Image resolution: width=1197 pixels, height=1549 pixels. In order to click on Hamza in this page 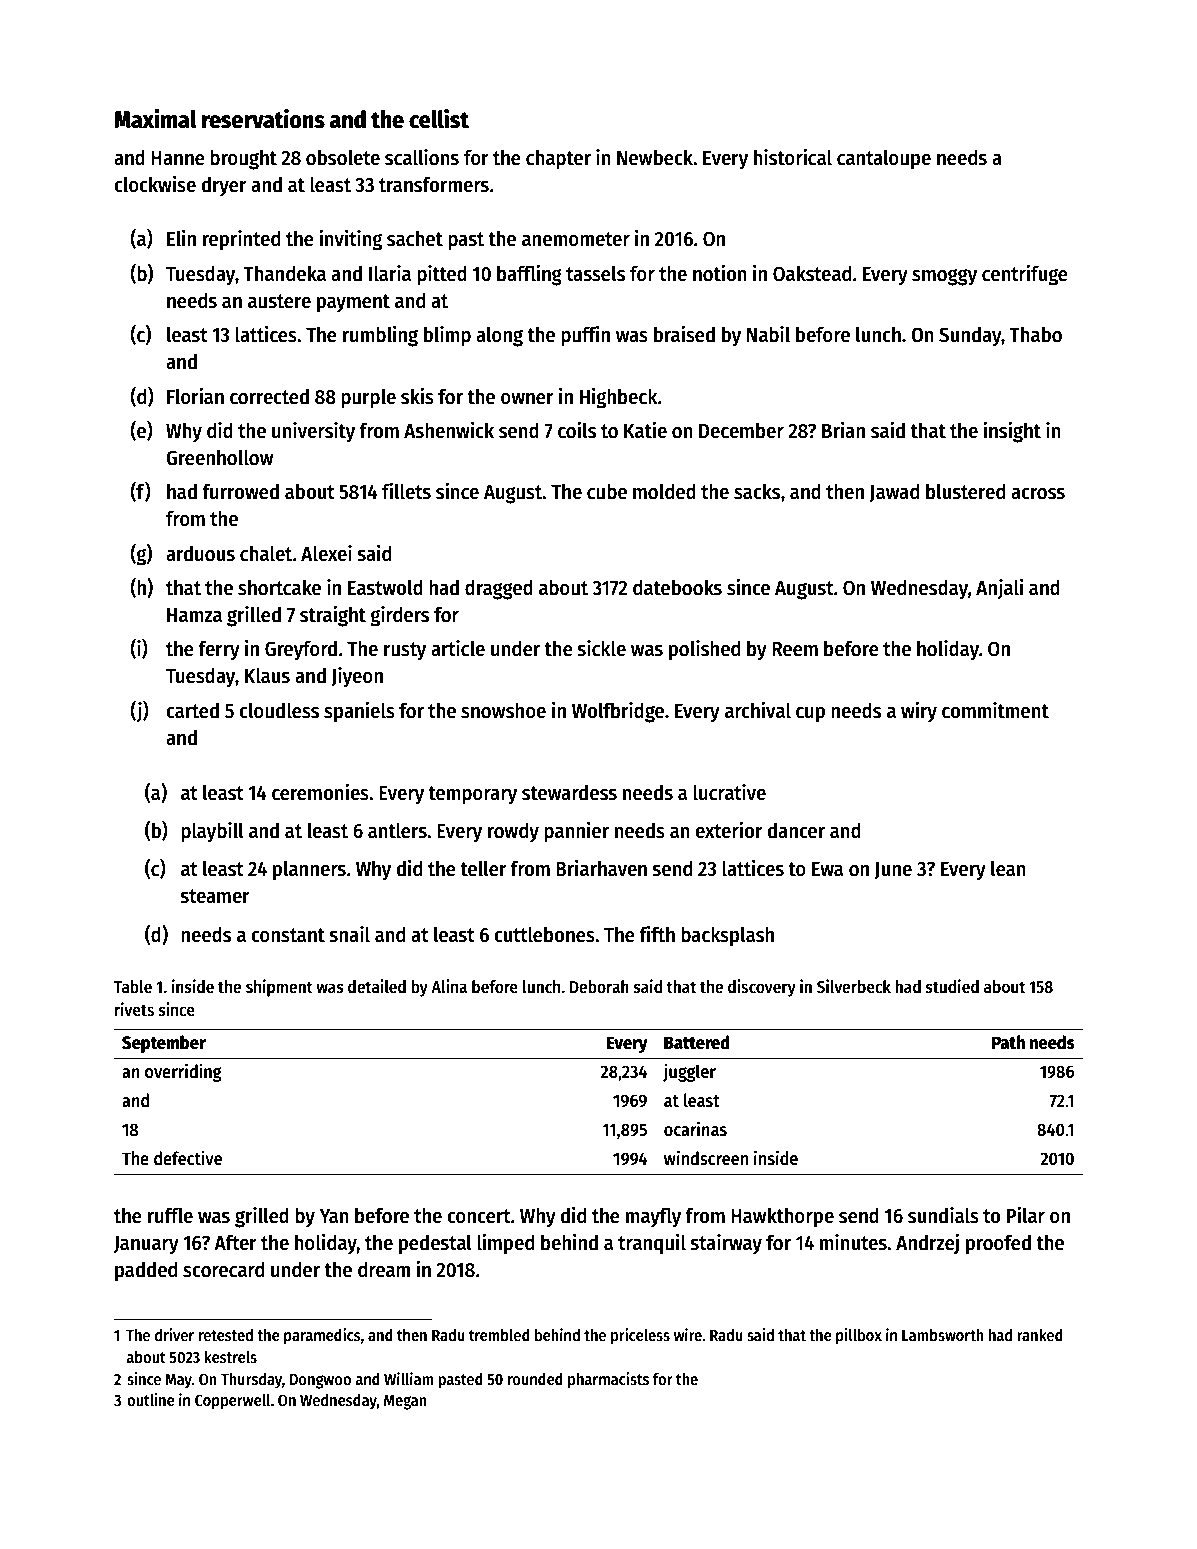, I will do `click(194, 615)`.
